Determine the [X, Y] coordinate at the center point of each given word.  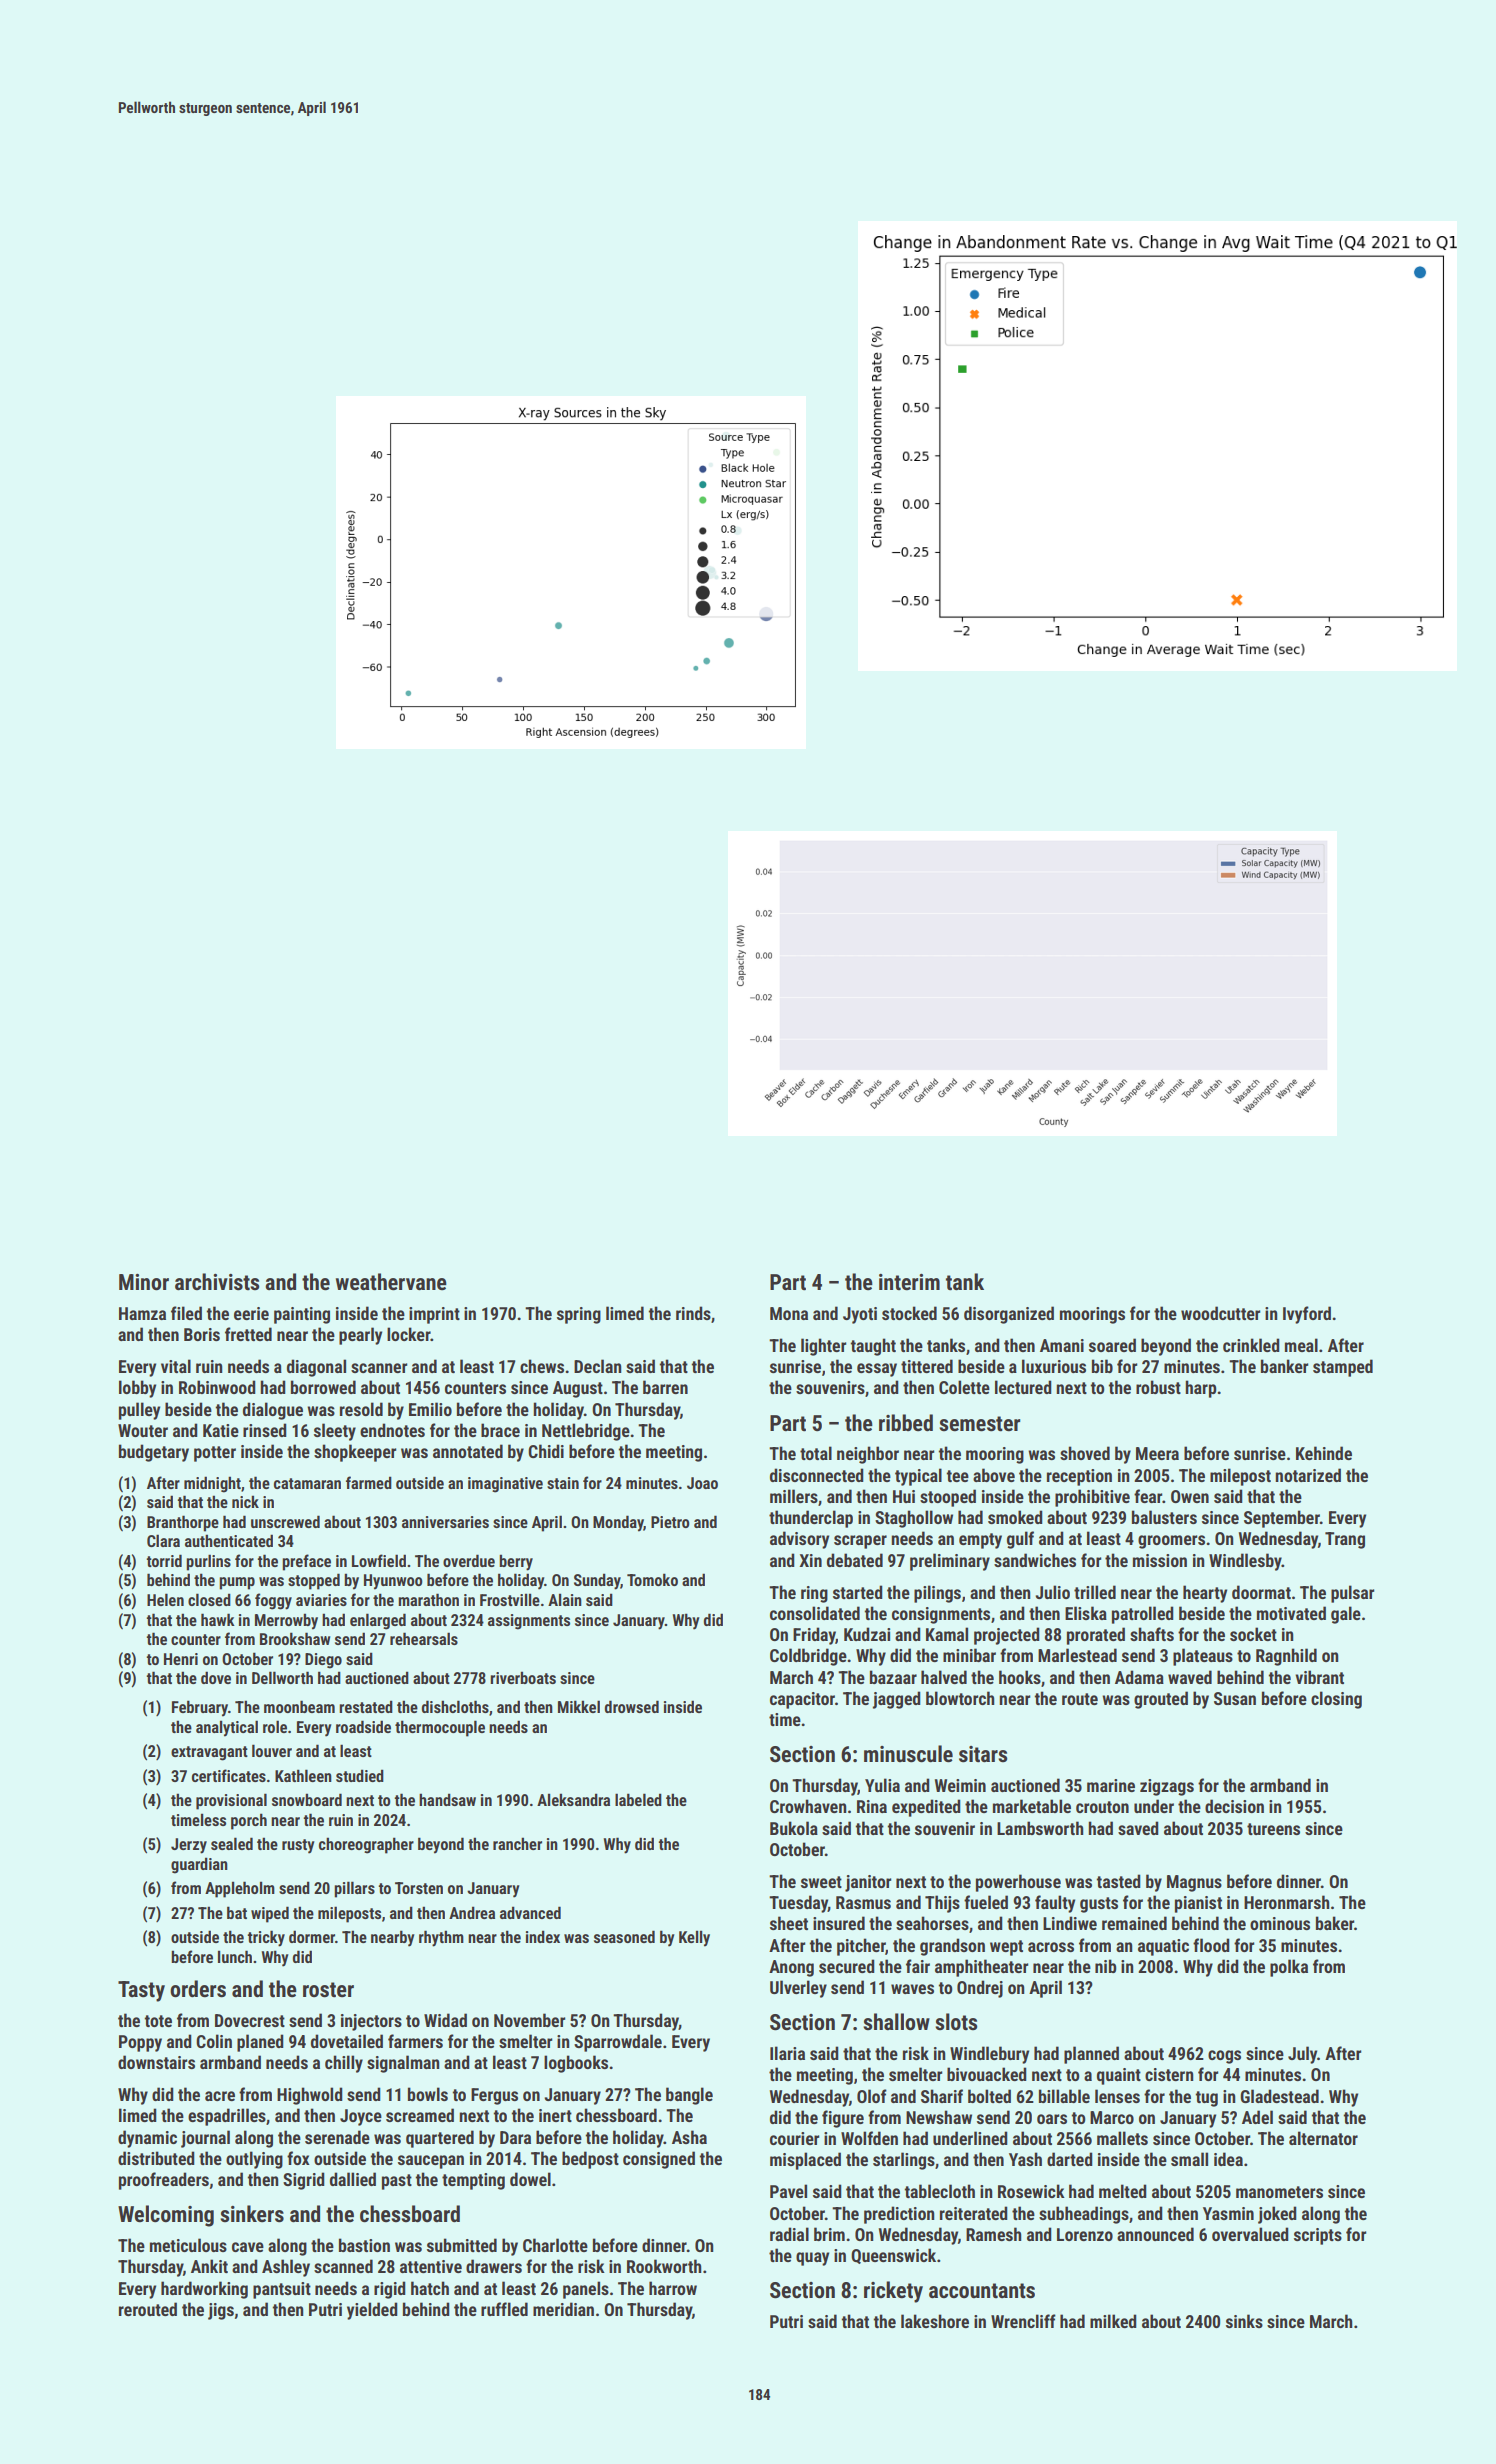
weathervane [391, 1282]
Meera [1157, 1453]
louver [272, 1750]
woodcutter [1220, 1313]
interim [909, 1282]
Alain [565, 1599]
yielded [372, 2311]
